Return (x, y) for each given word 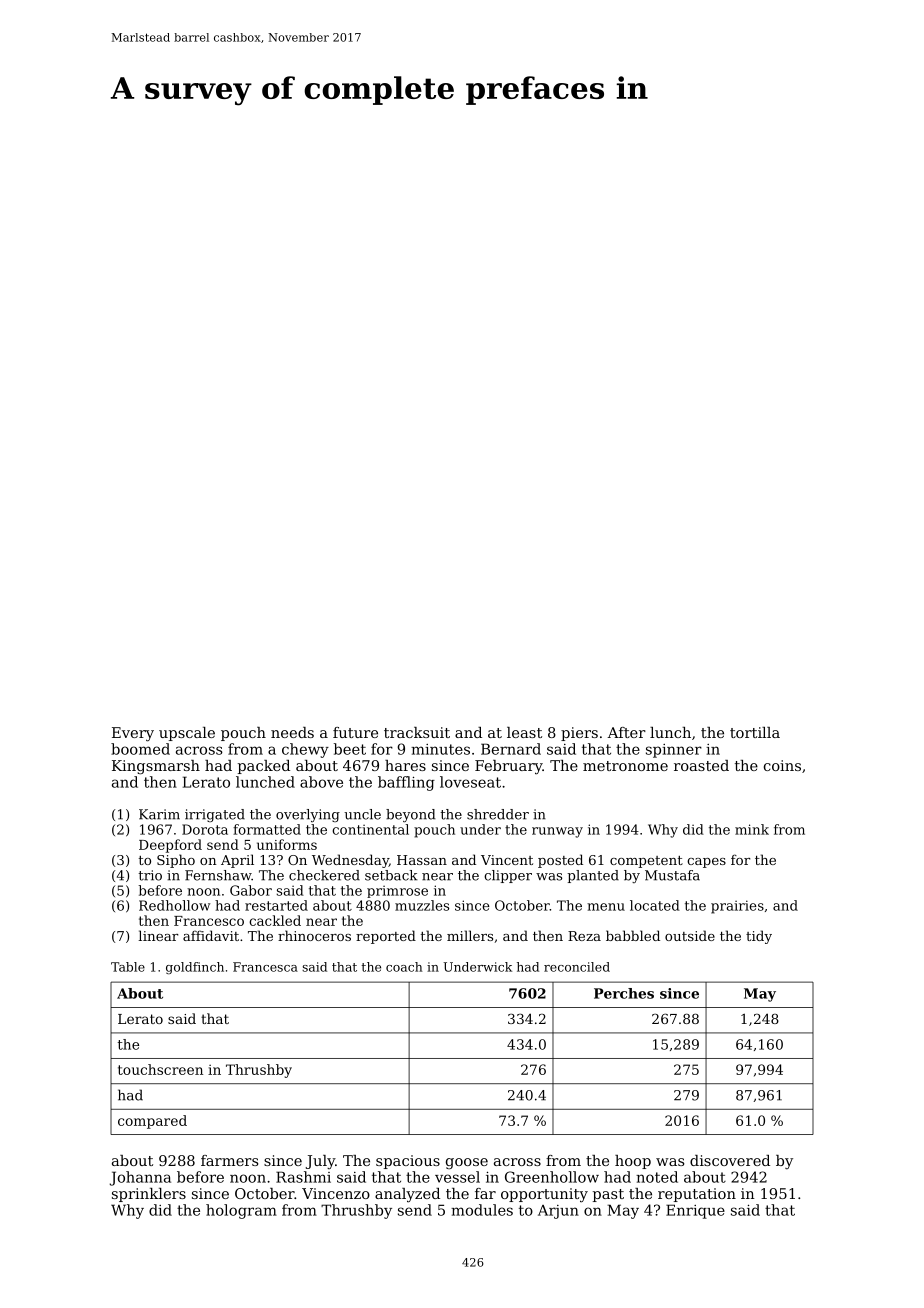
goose (467, 1163)
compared (152, 1122)
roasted (701, 765)
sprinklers (149, 1195)
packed (264, 767)
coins (782, 765)
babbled (633, 935)
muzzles (422, 905)
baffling (406, 783)
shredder (498, 814)
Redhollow (174, 905)
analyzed (407, 1195)
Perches (624, 993)
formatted (267, 829)
